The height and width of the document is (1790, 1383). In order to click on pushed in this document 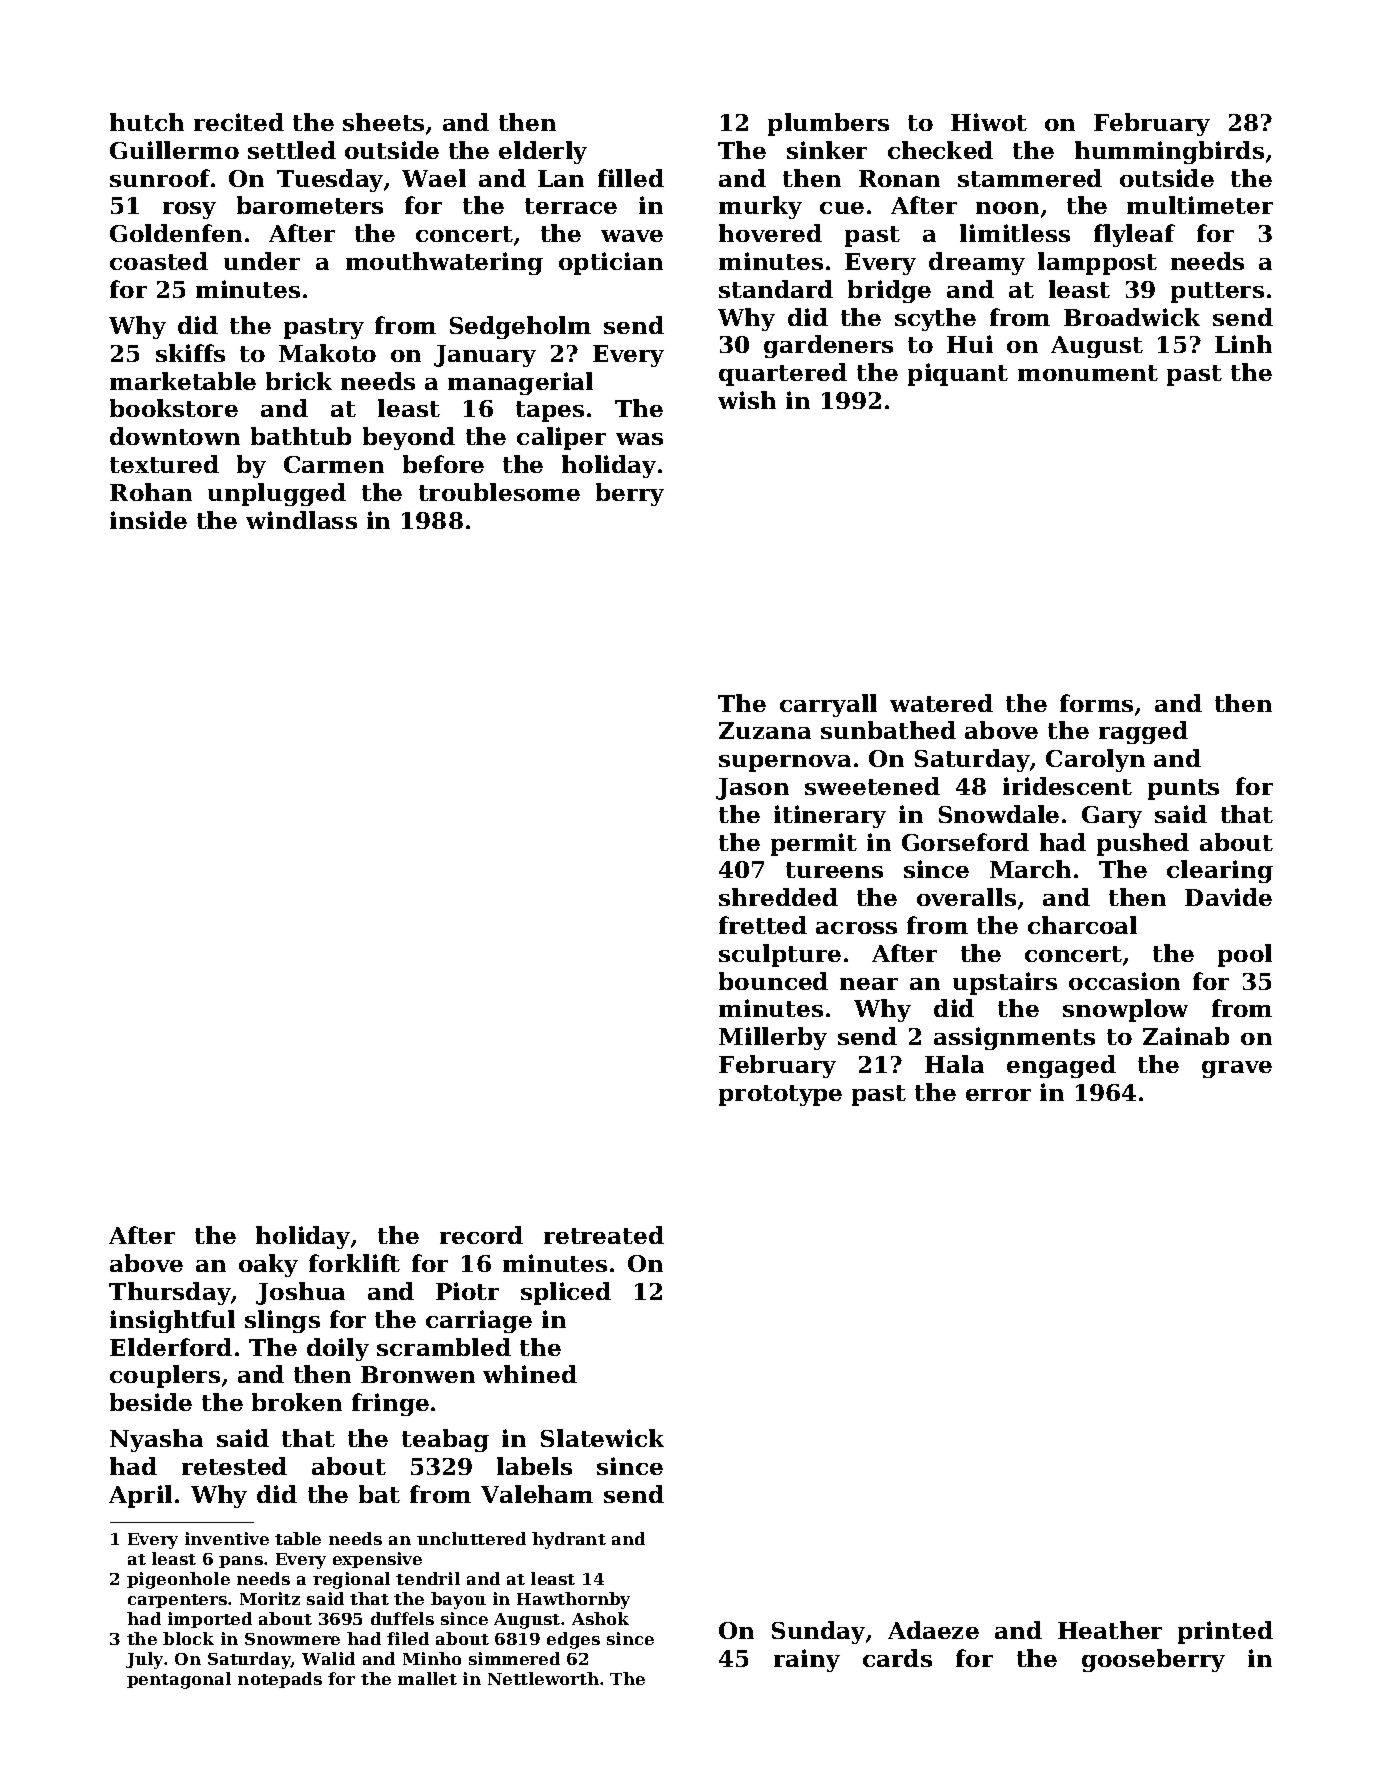, I will do `click(1143, 844)`.
